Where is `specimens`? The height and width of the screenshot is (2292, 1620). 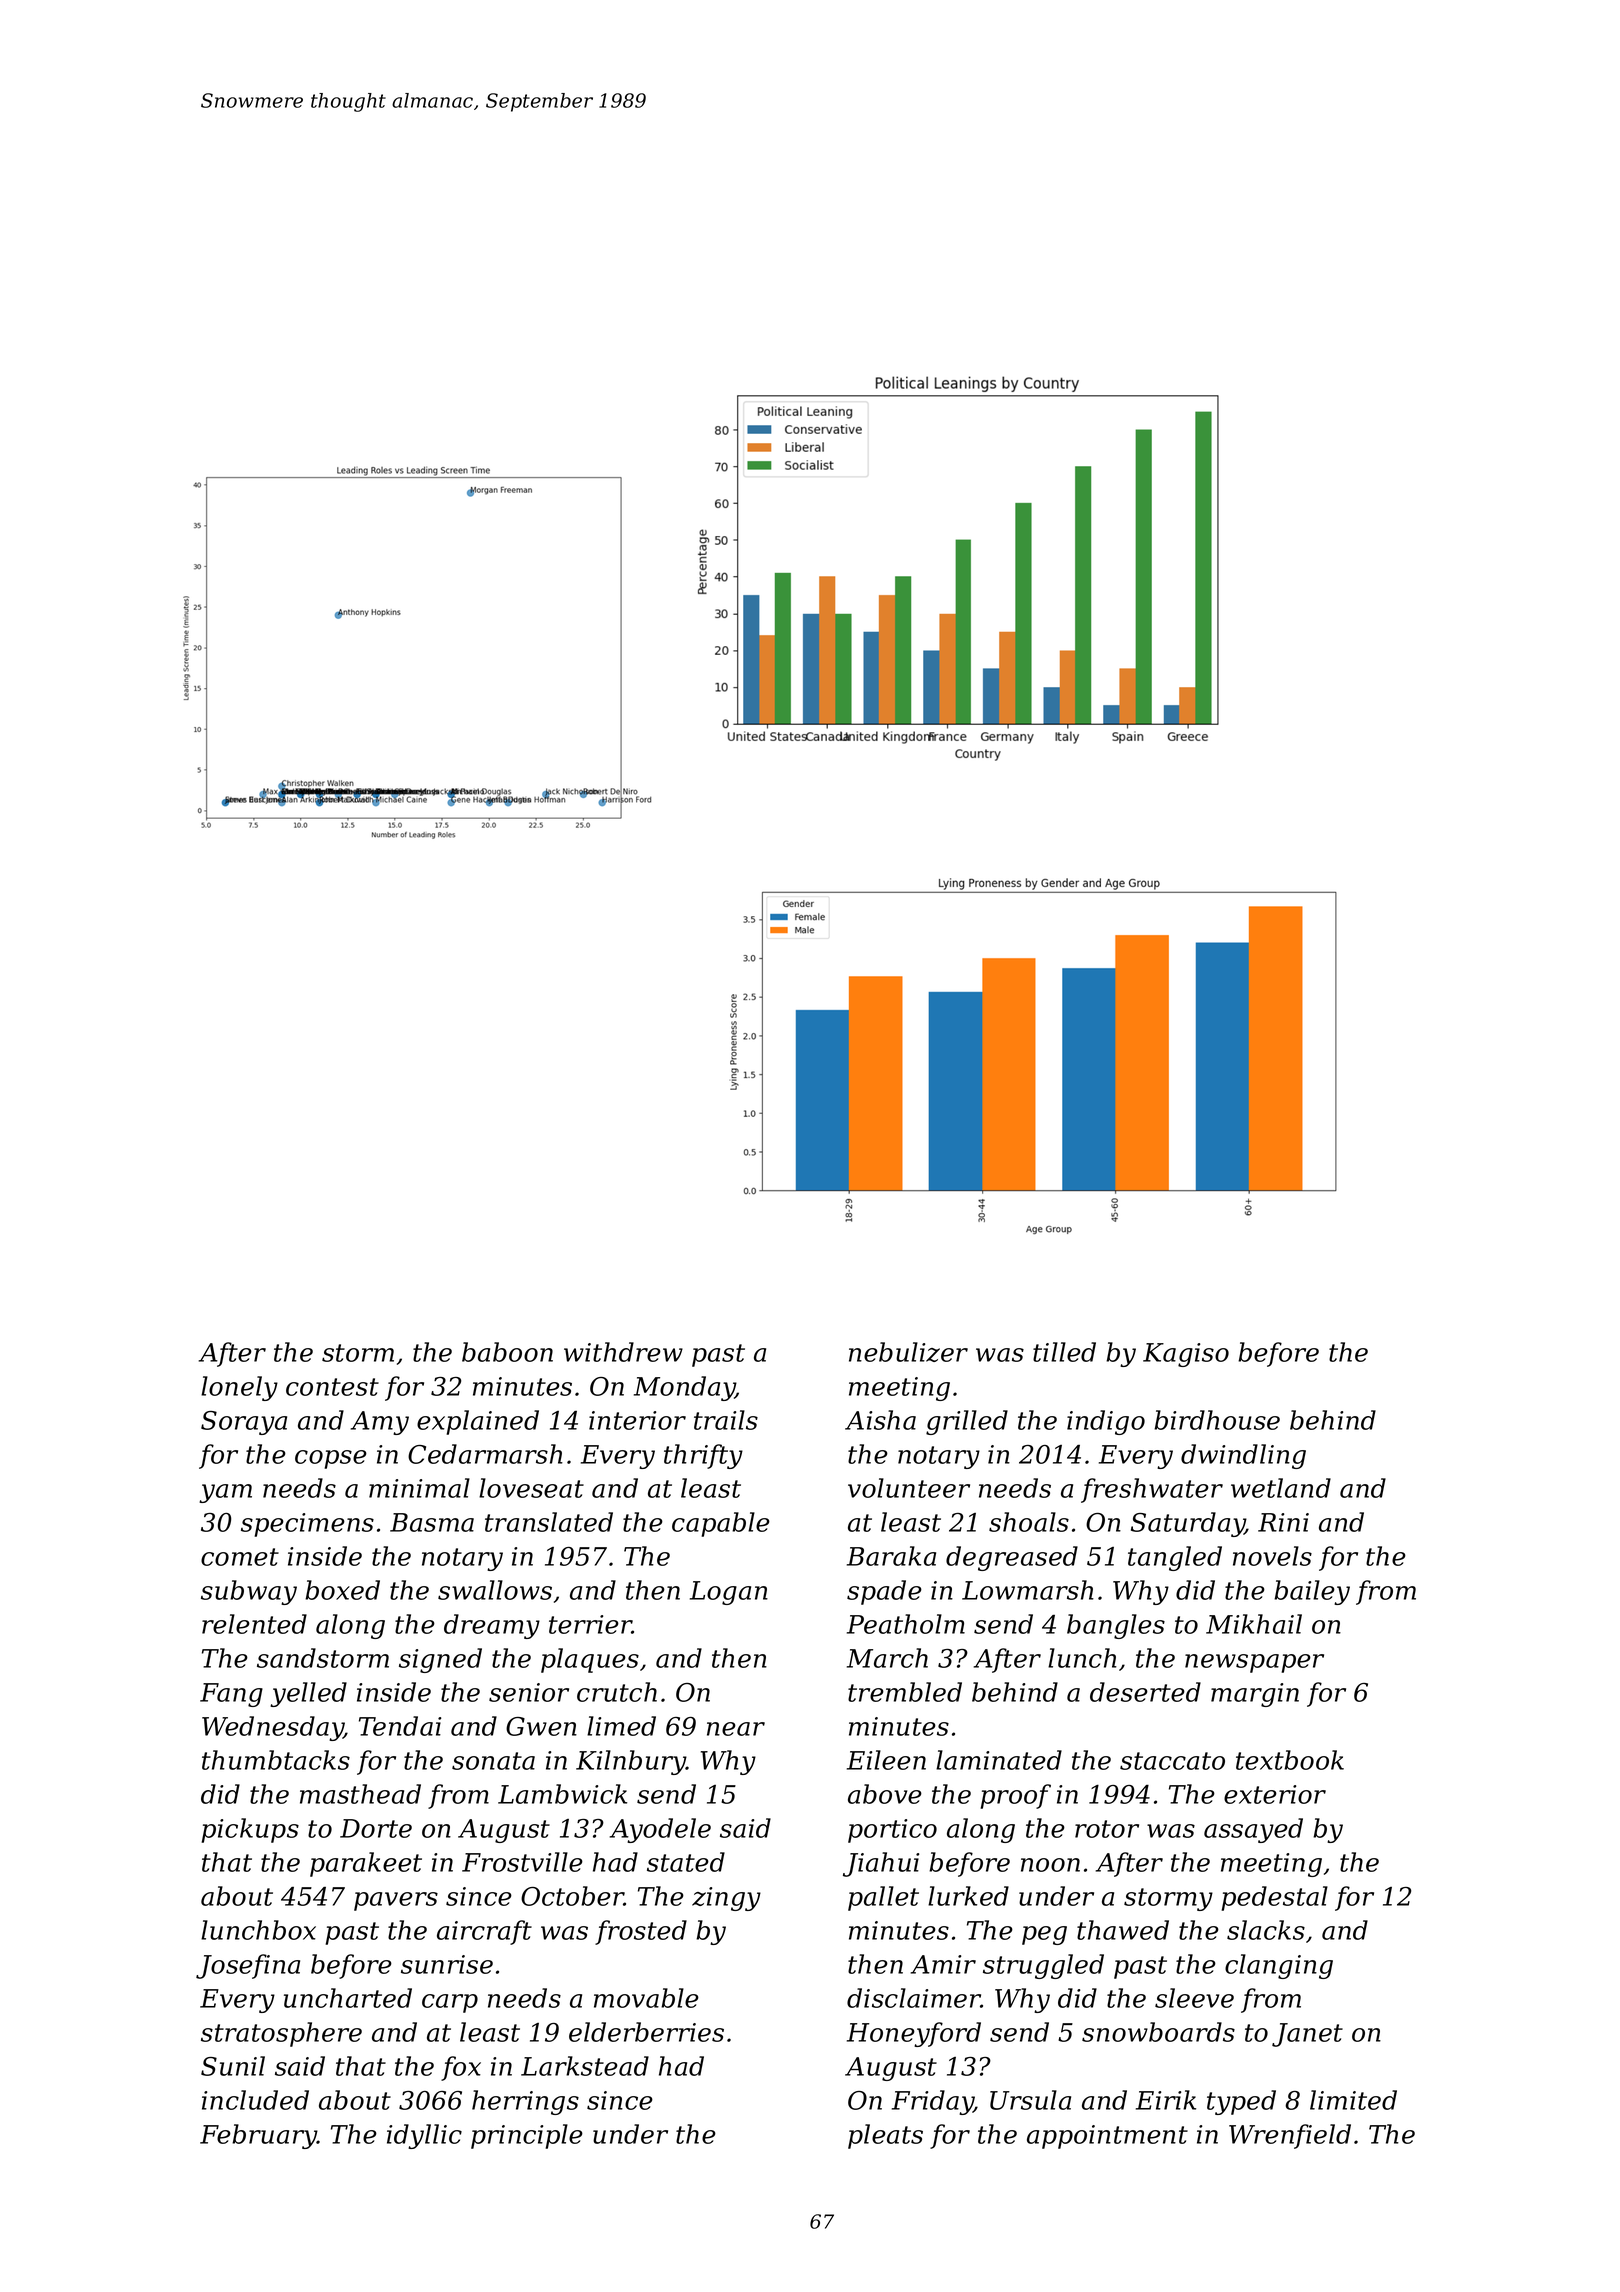 specimens is located at coordinates (307, 1525).
